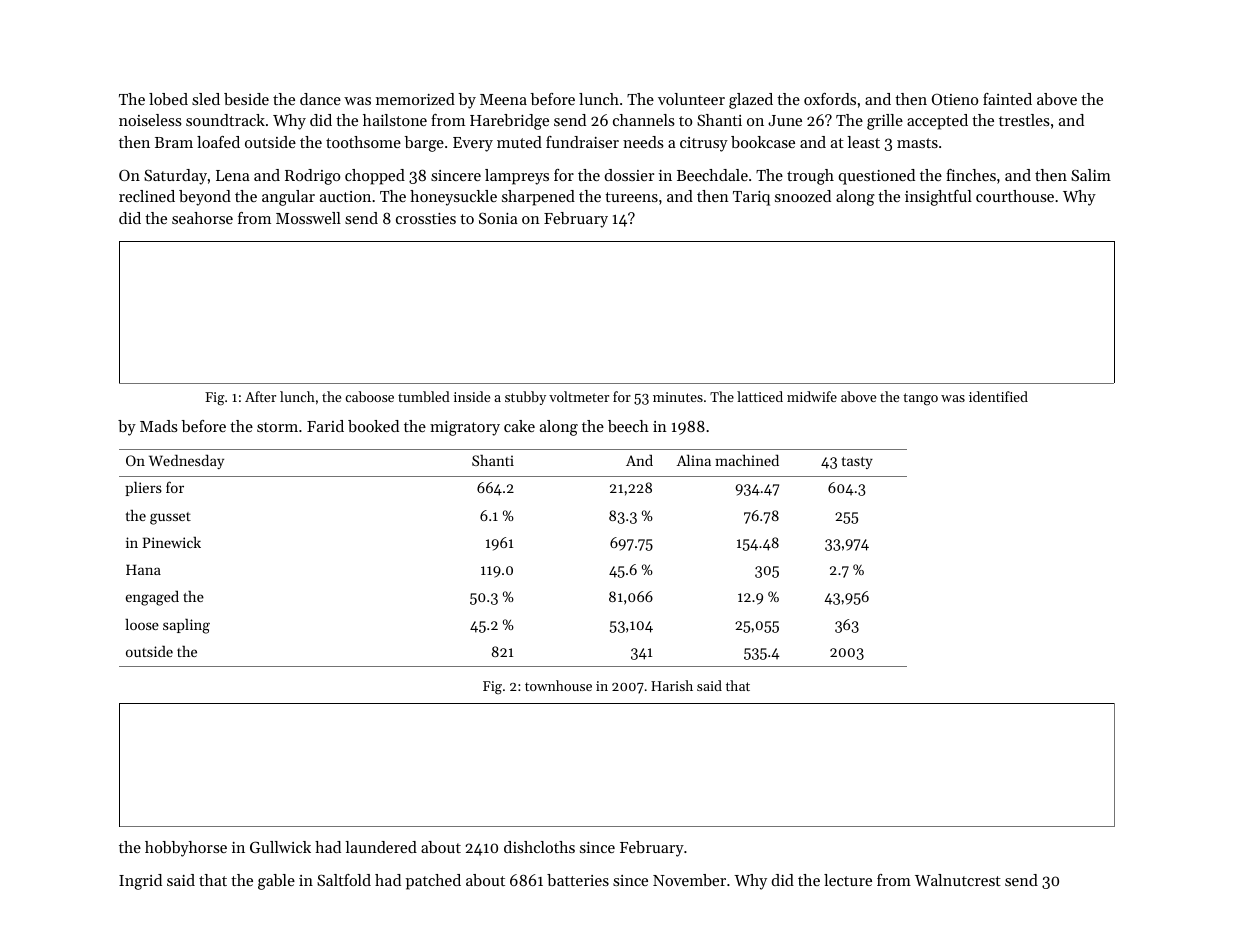  Describe the element at coordinates (1015, 196) in the screenshot. I see `courthouse` at that location.
